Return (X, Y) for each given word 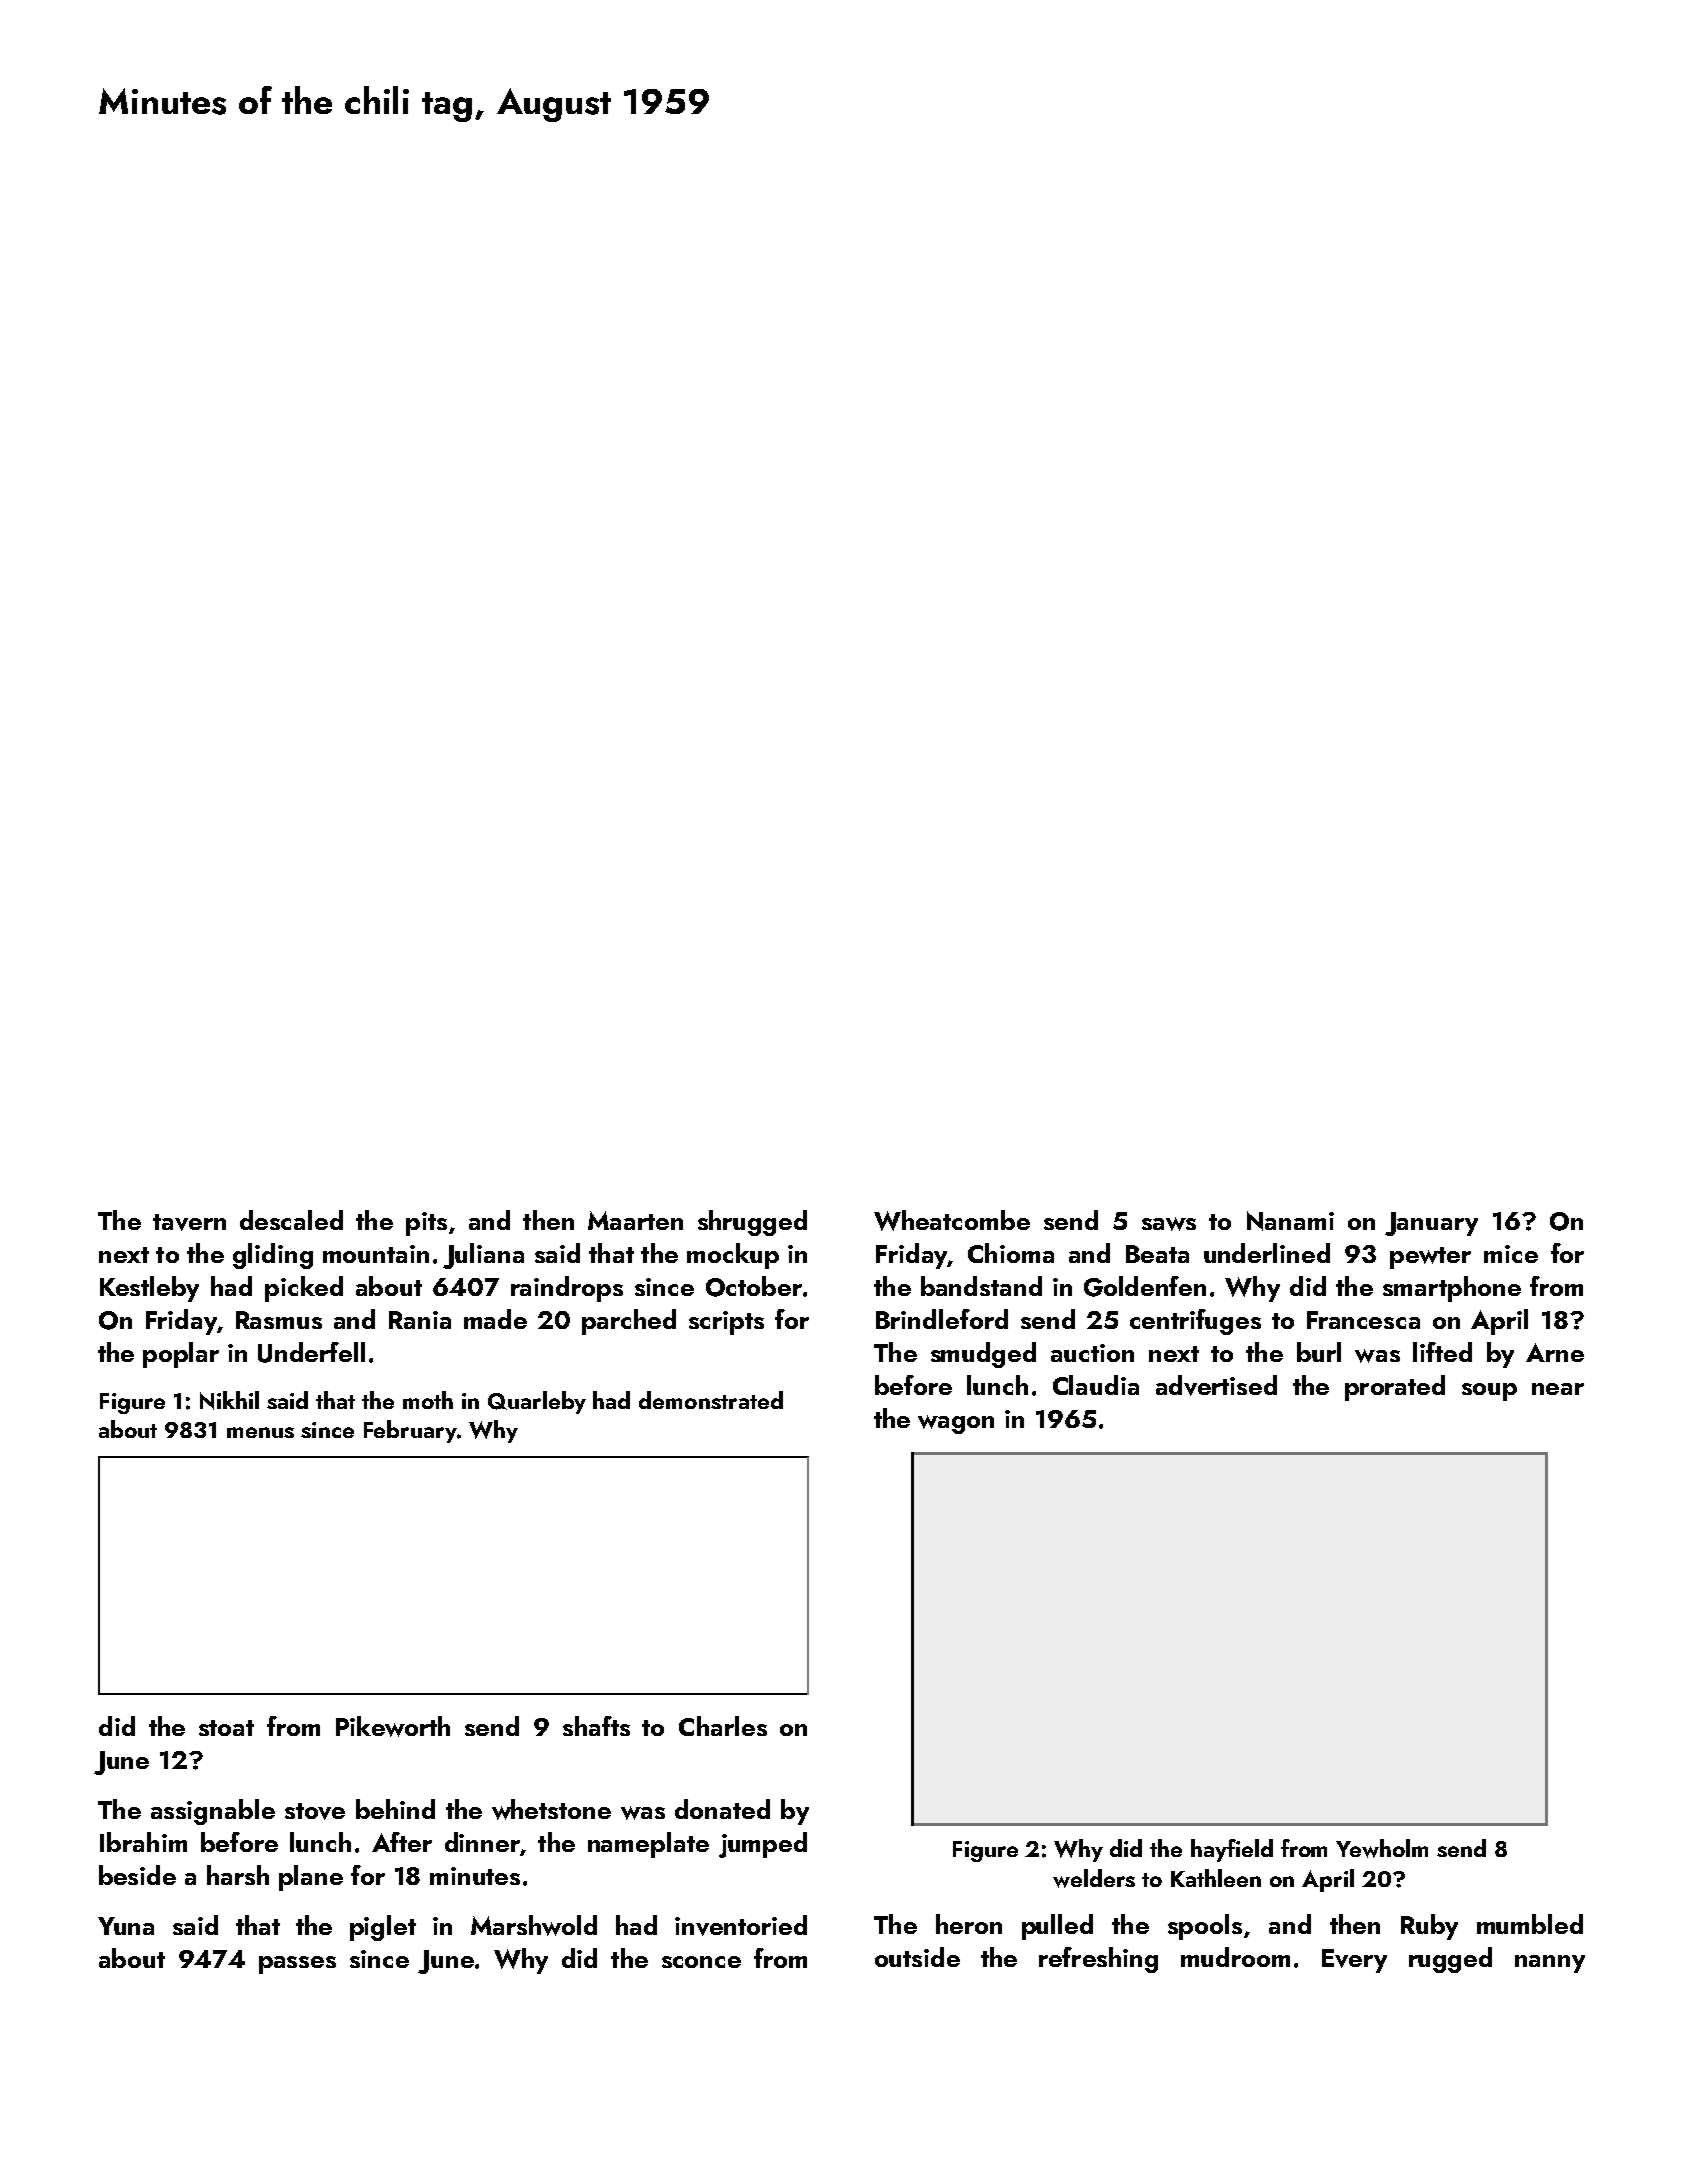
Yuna (126, 1926)
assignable (213, 1812)
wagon (956, 1424)
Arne (1555, 1352)
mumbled (1530, 1924)
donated (722, 1809)
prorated (1395, 1388)
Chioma (1011, 1253)
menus (260, 1432)
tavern (189, 1222)
